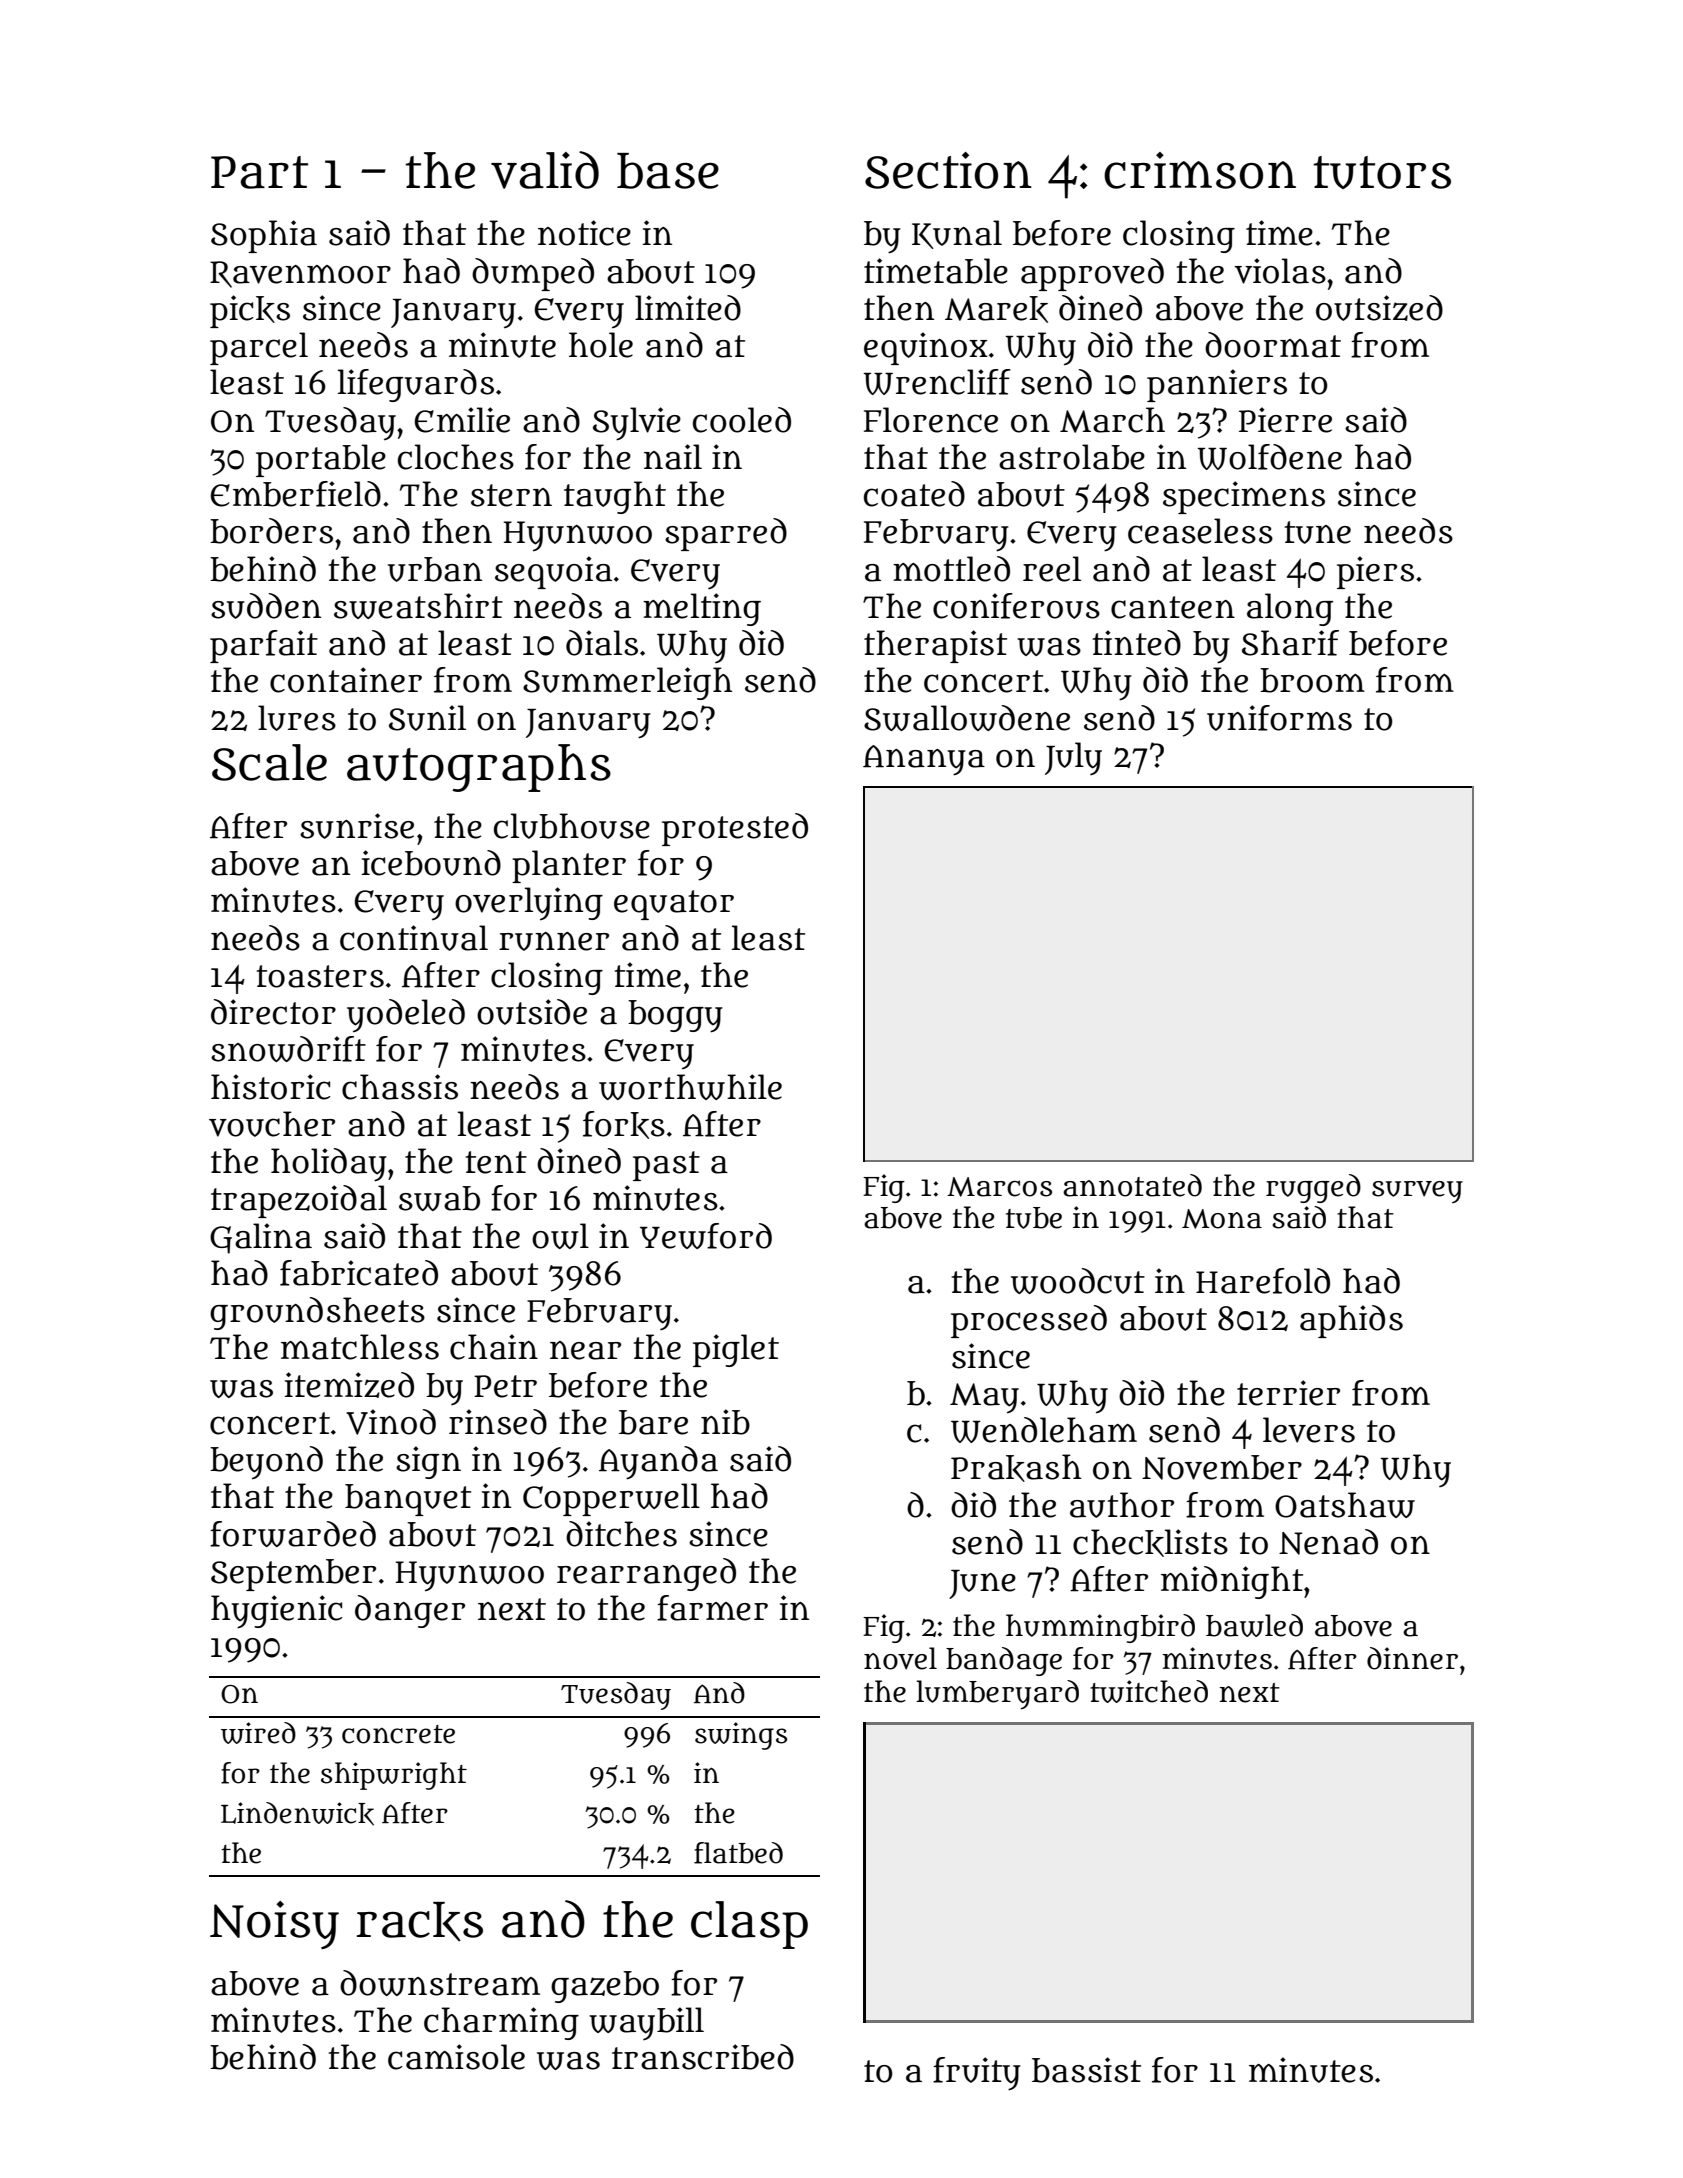 This page has width=1683, height=2178. Describe the element at coordinates (501, 2023) in the page. I see `charming` at that location.
